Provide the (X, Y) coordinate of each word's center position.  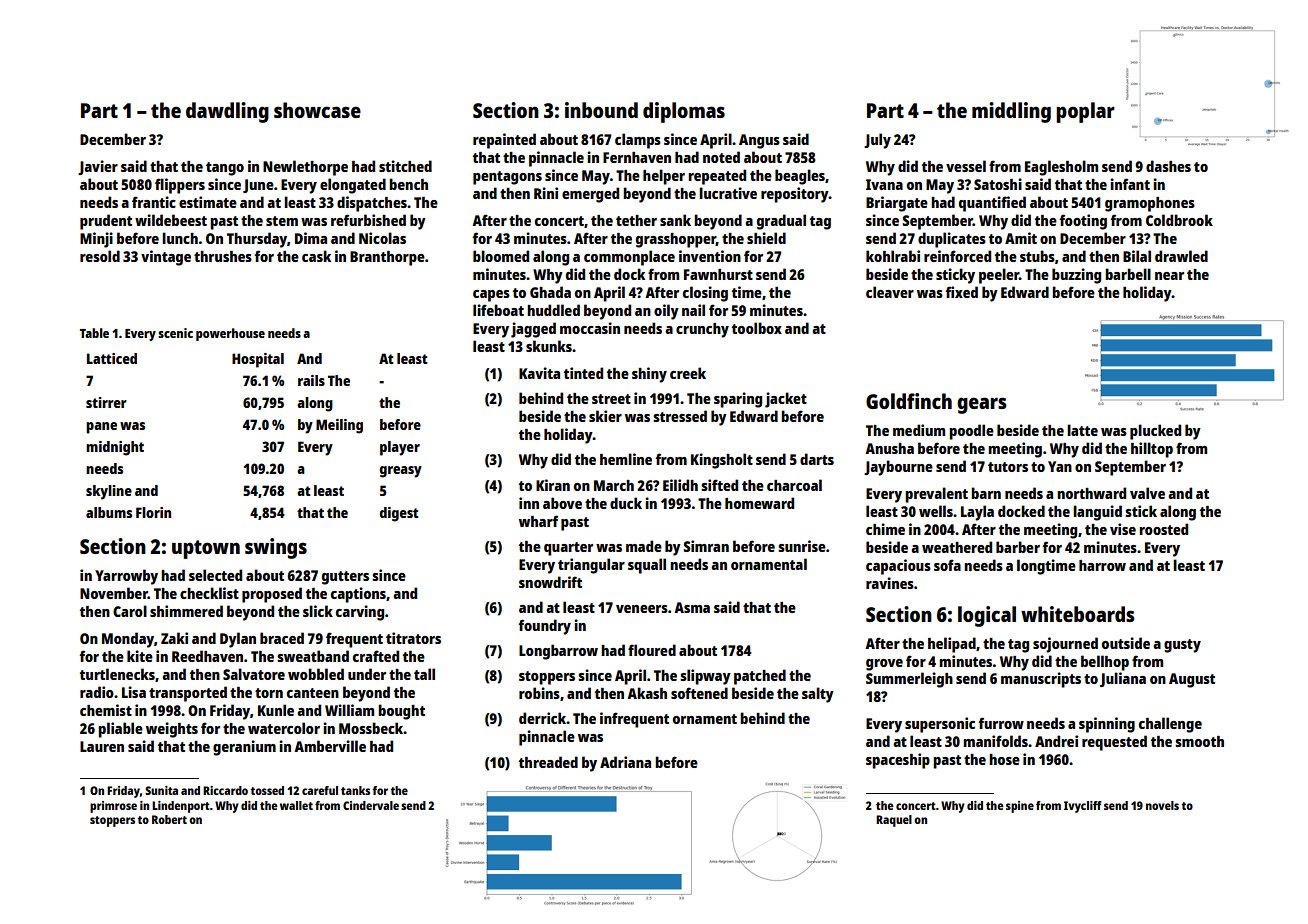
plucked (1155, 432)
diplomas (684, 112)
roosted (1163, 529)
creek (688, 373)
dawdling (227, 112)
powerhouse (230, 334)
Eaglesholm (1061, 168)
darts (817, 459)
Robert (169, 819)
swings (276, 548)
